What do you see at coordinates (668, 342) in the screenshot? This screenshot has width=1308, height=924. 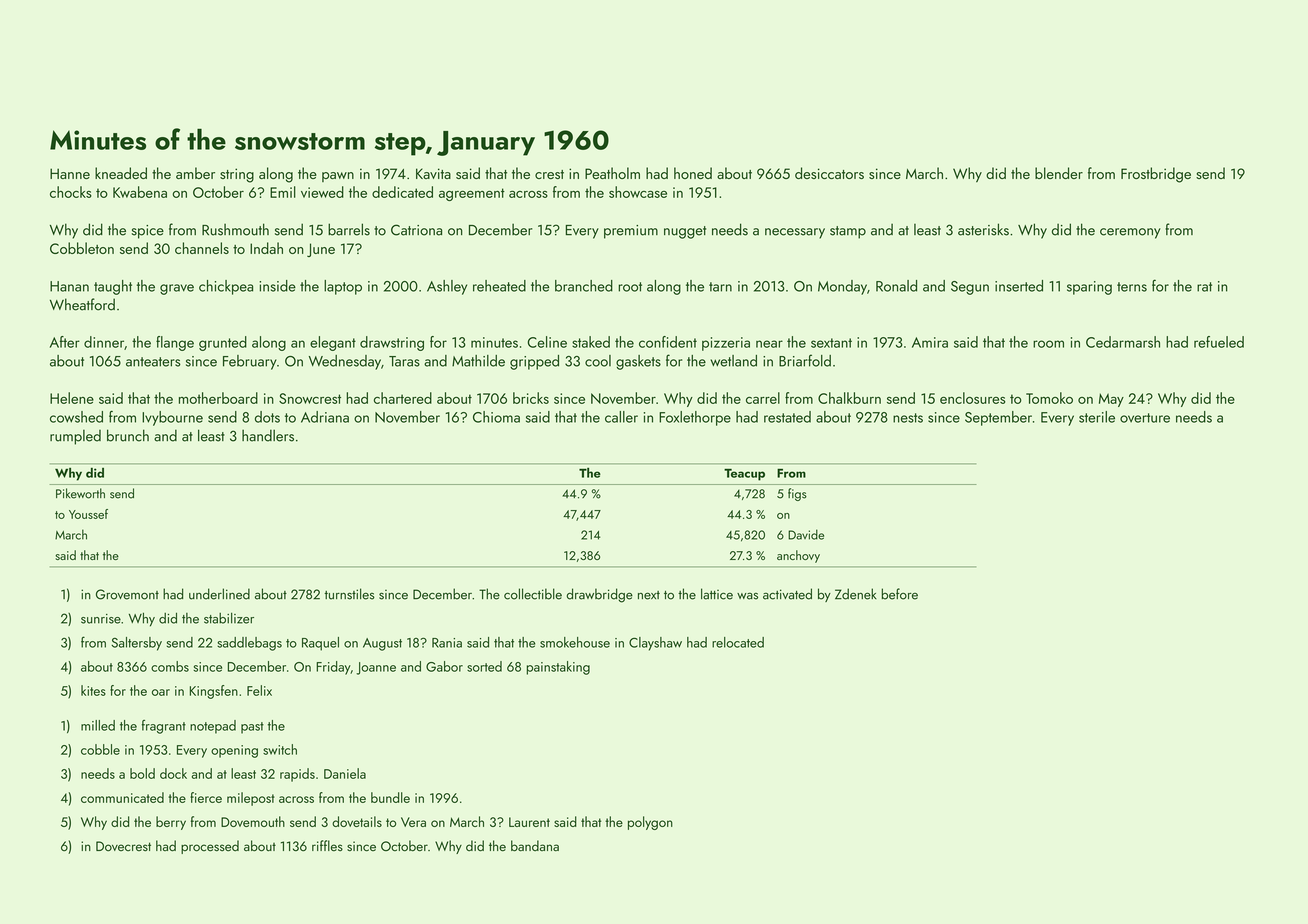 I see `confident` at bounding box center [668, 342].
